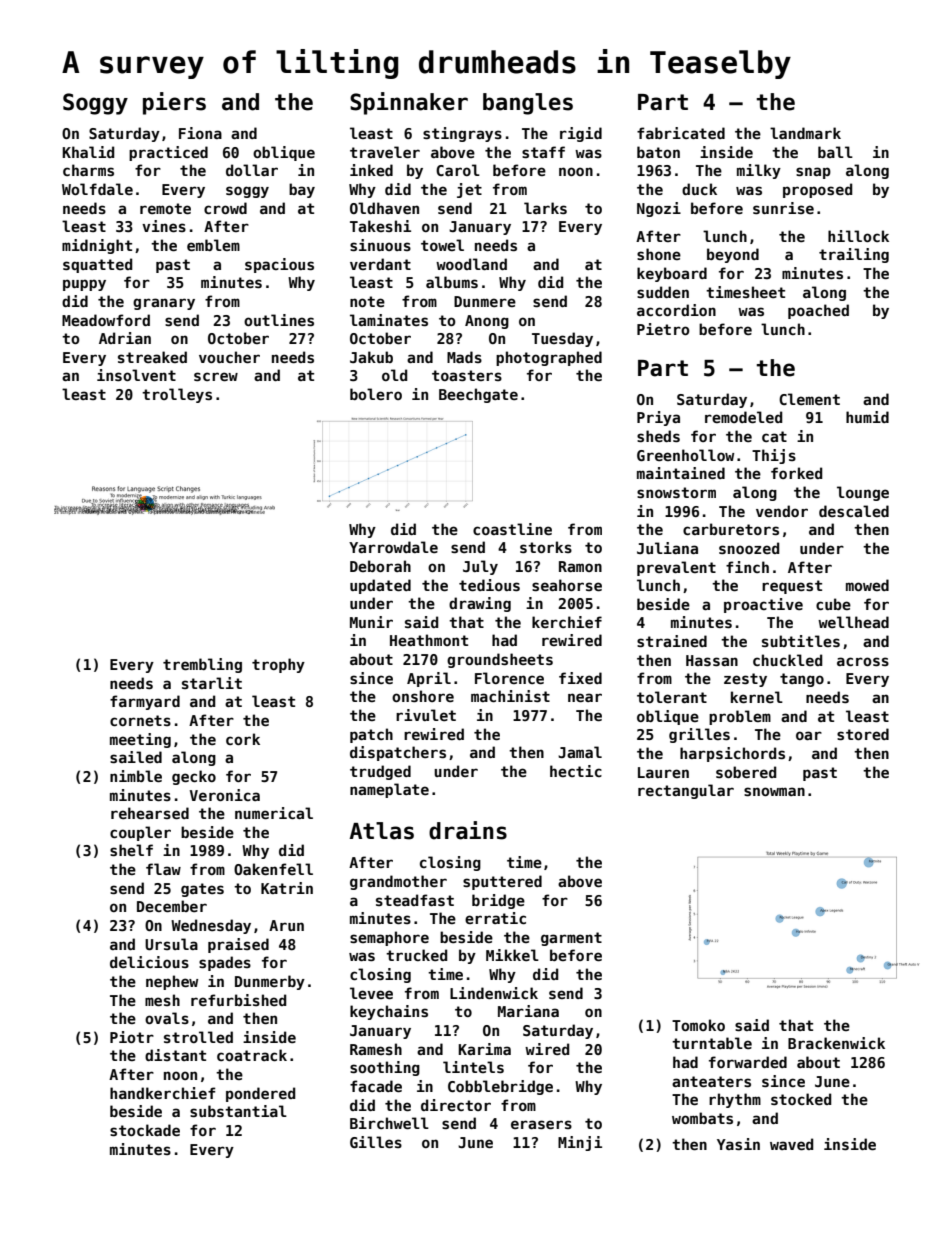 The width and height of the image is (952, 1233). Describe the element at coordinates (136, 375) in the image. I see `insolvent` at that location.
